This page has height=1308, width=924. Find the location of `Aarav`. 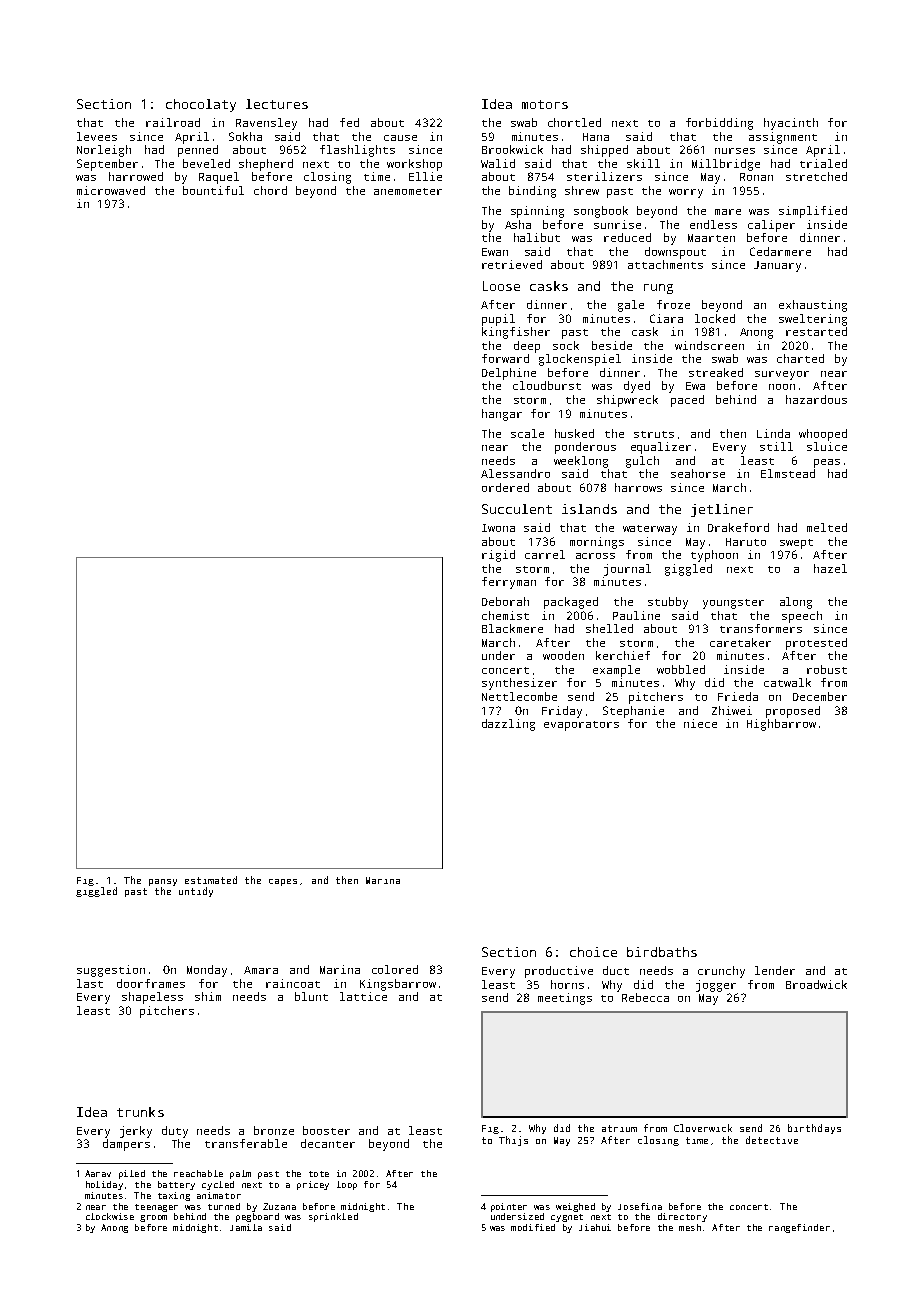

Aarav is located at coordinates (98, 1173).
